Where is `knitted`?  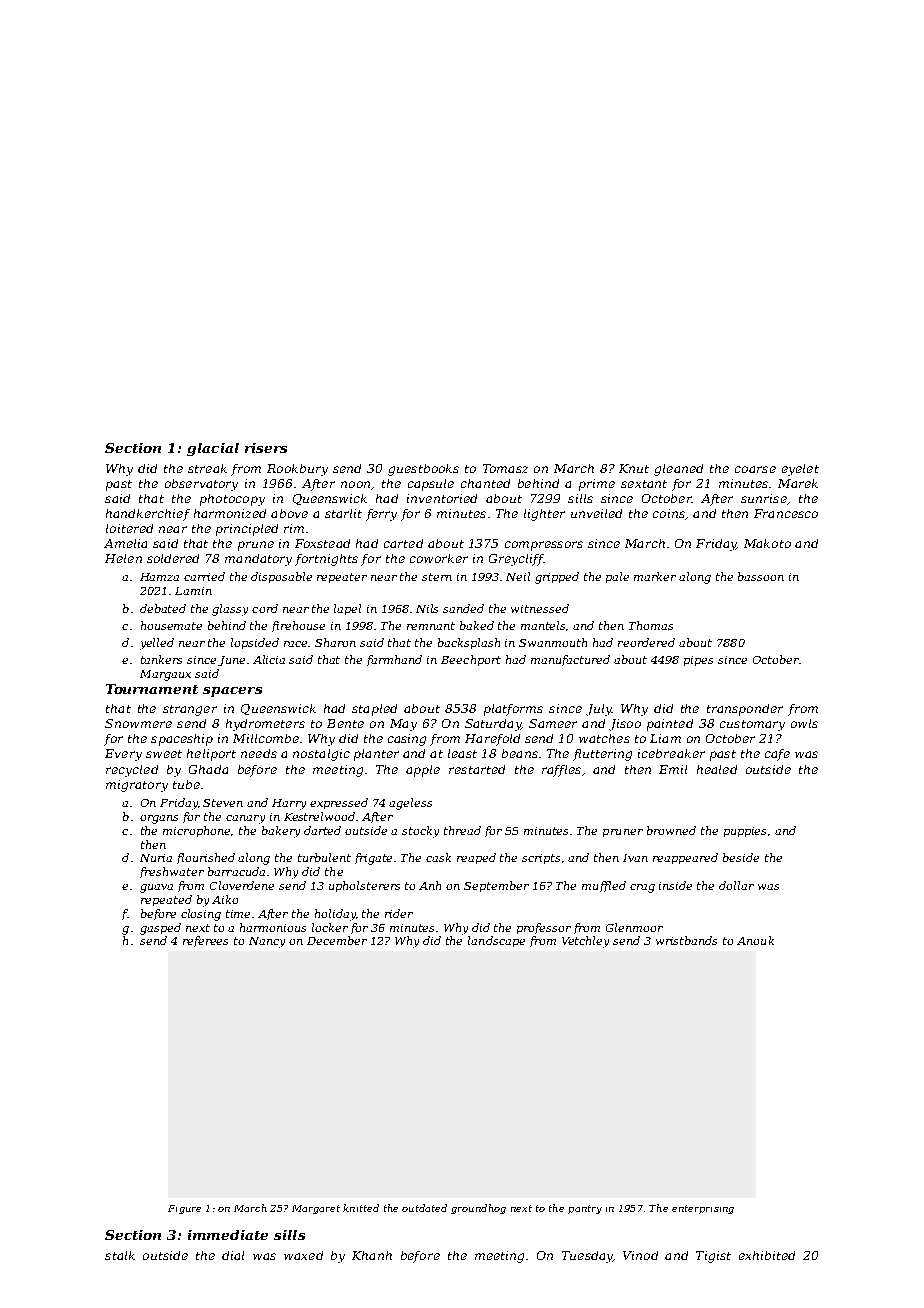 knitted is located at coordinates (361, 1208).
